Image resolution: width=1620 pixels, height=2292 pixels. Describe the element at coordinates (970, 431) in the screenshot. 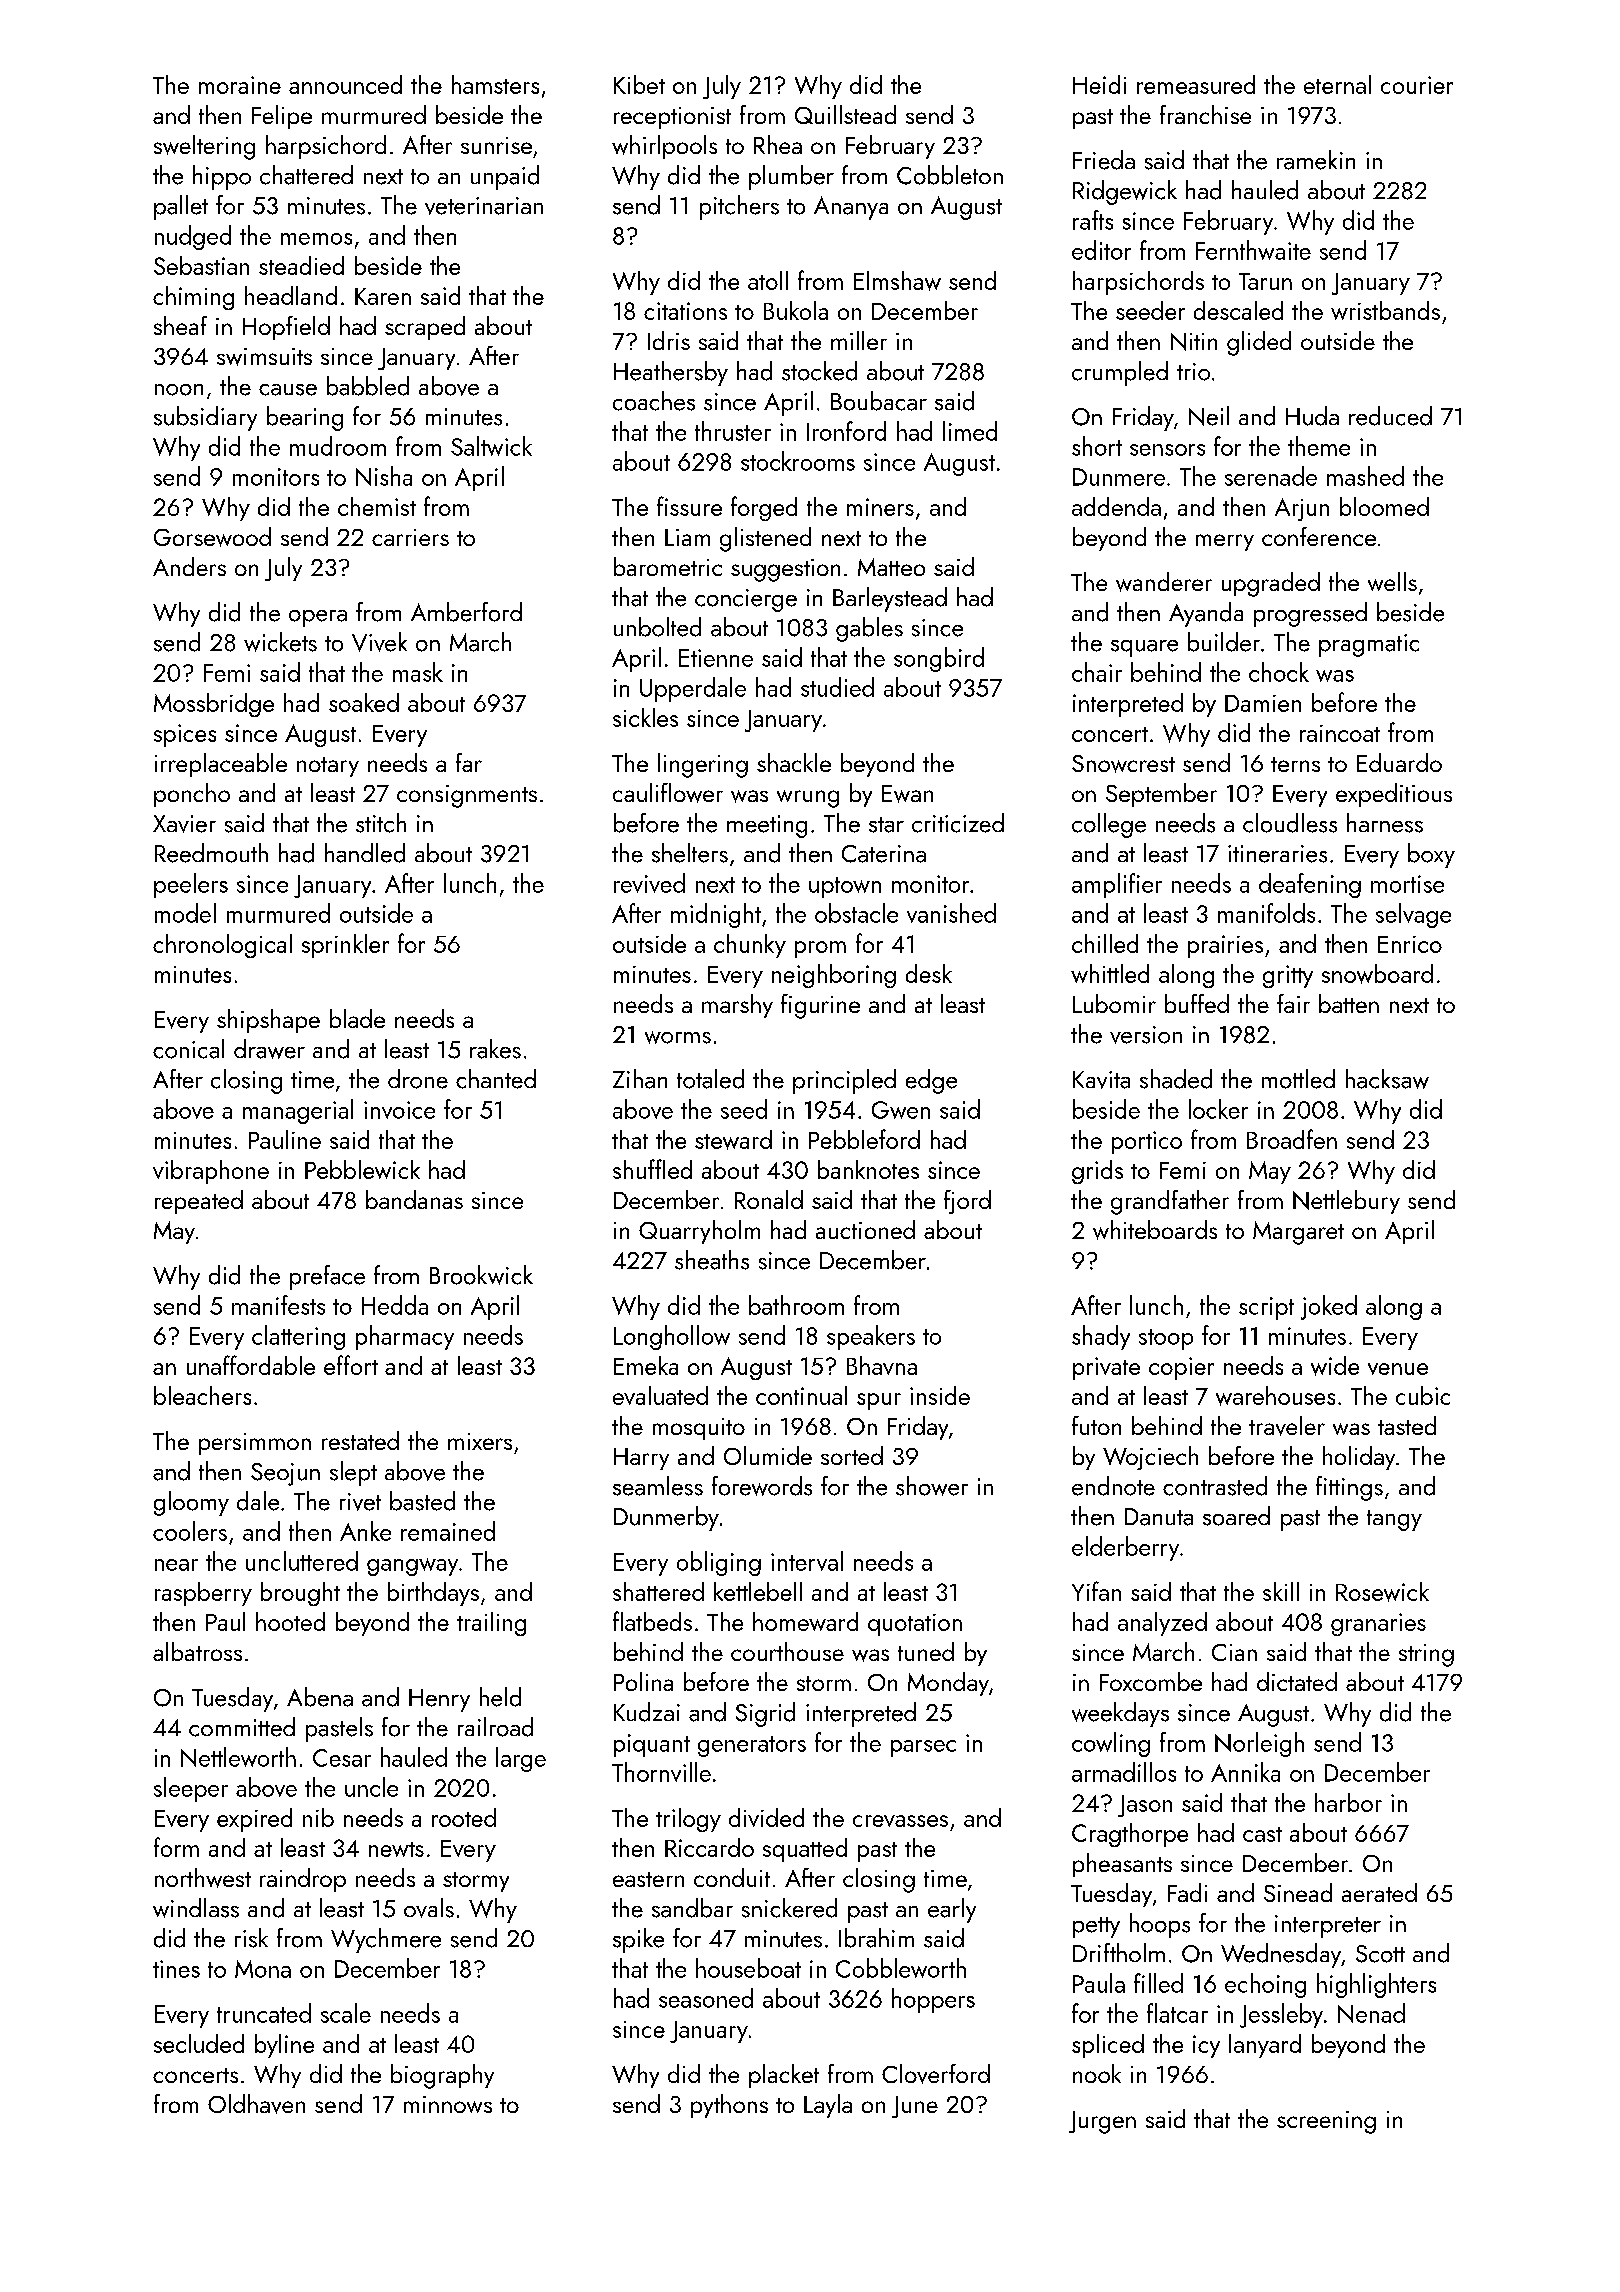

I see `limed` at that location.
